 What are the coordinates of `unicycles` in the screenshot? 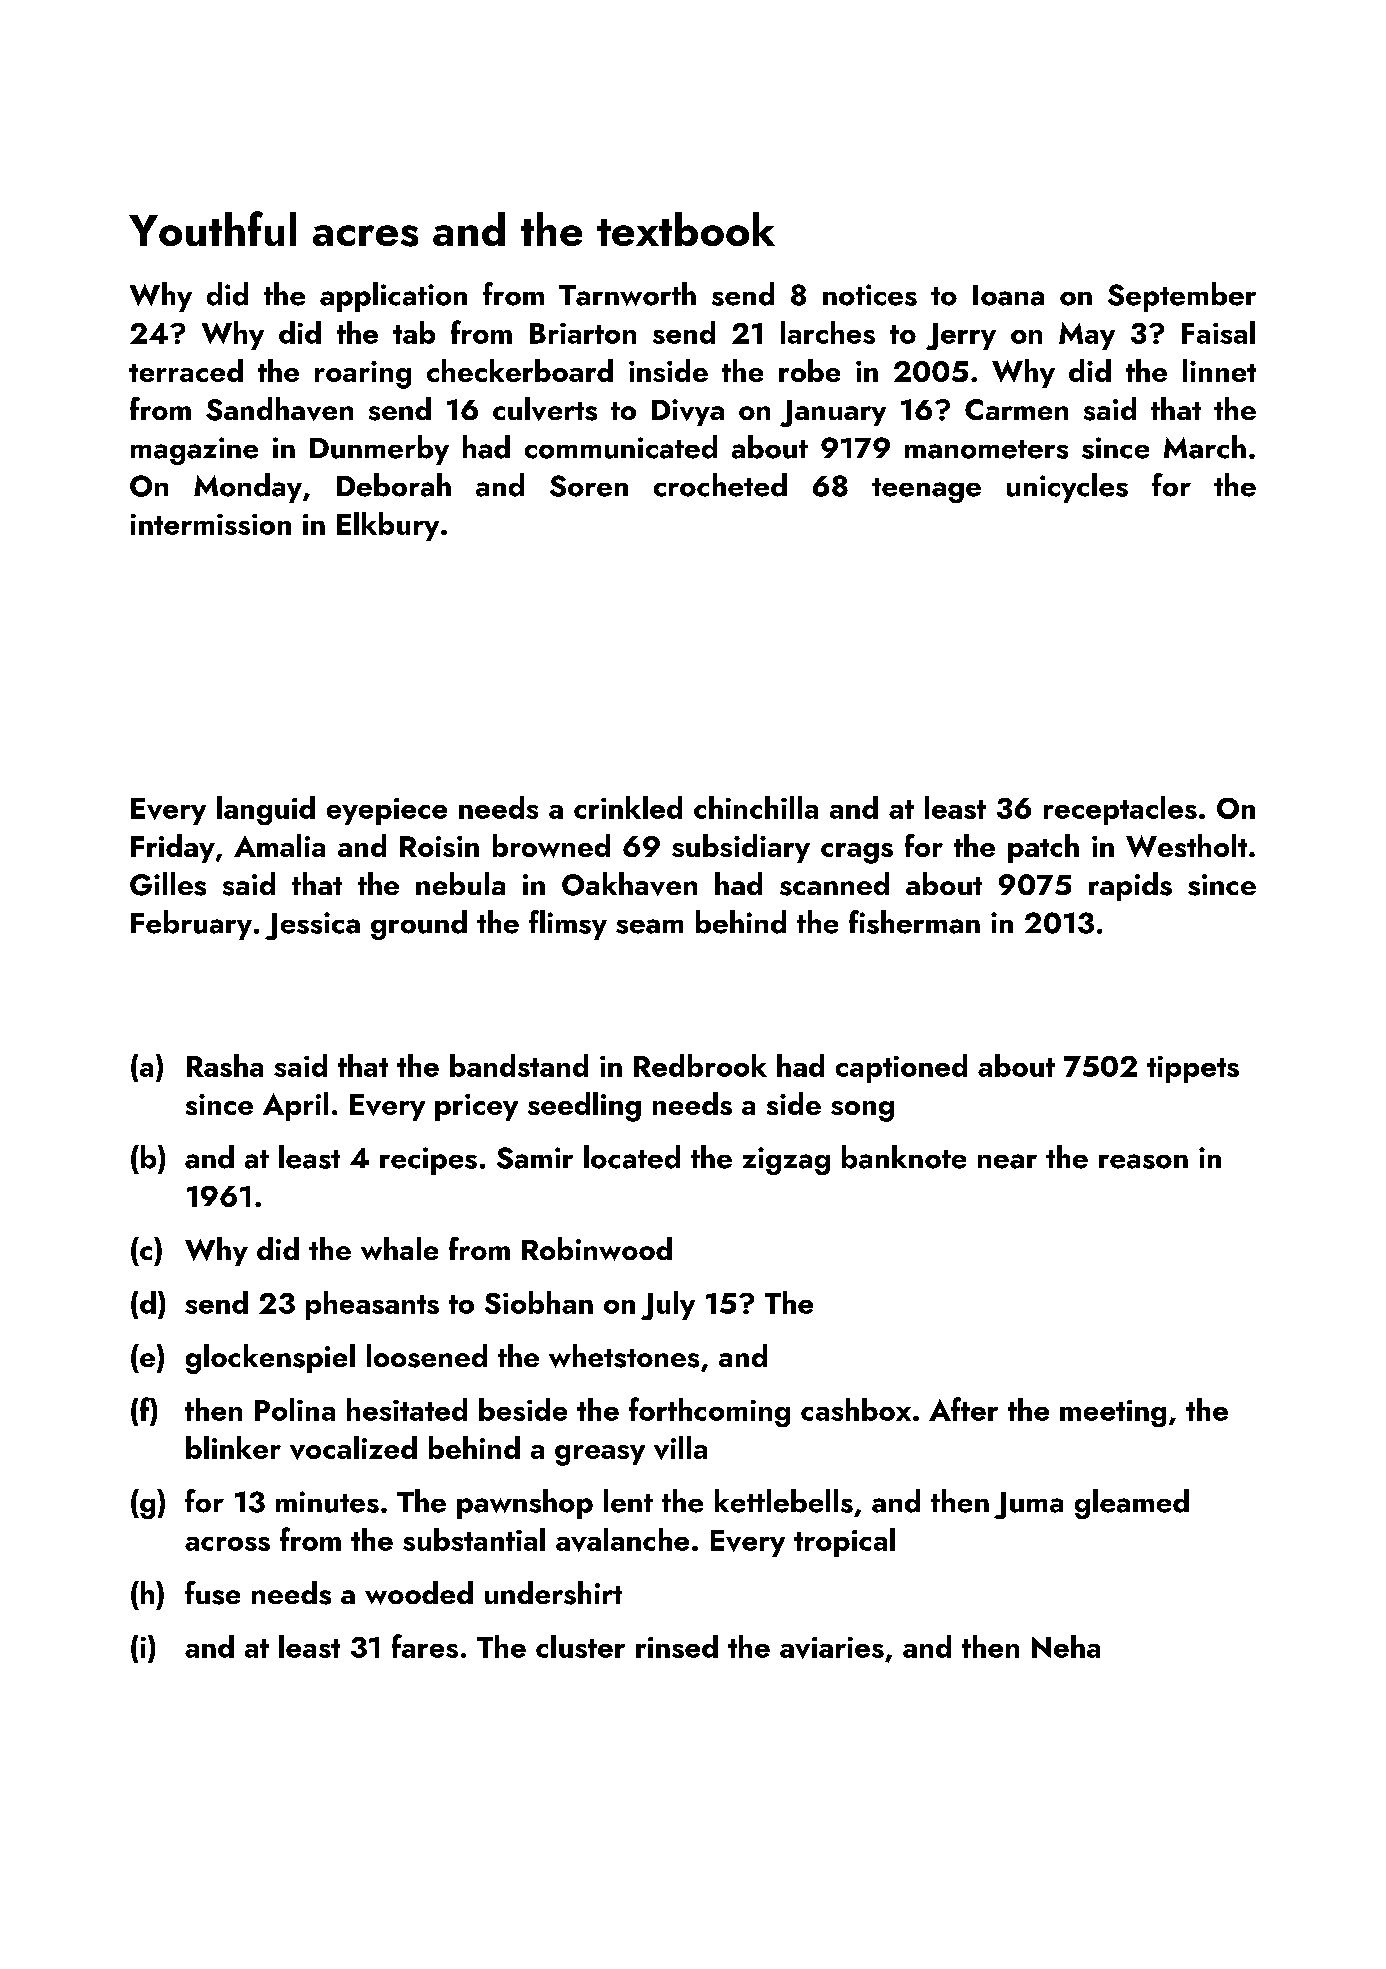 It's located at (1067, 488).
